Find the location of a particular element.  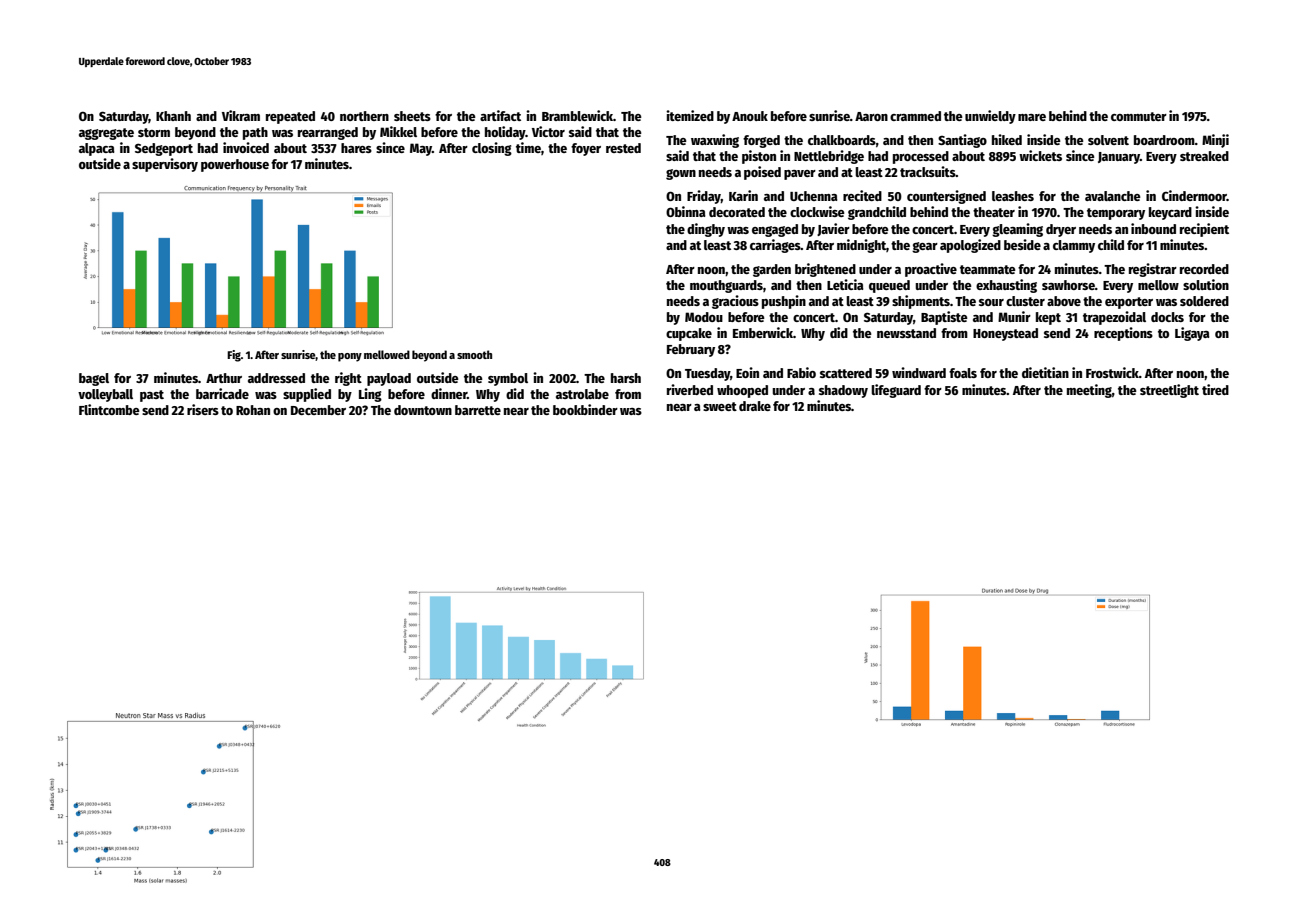

Javier is located at coordinates (833, 229).
